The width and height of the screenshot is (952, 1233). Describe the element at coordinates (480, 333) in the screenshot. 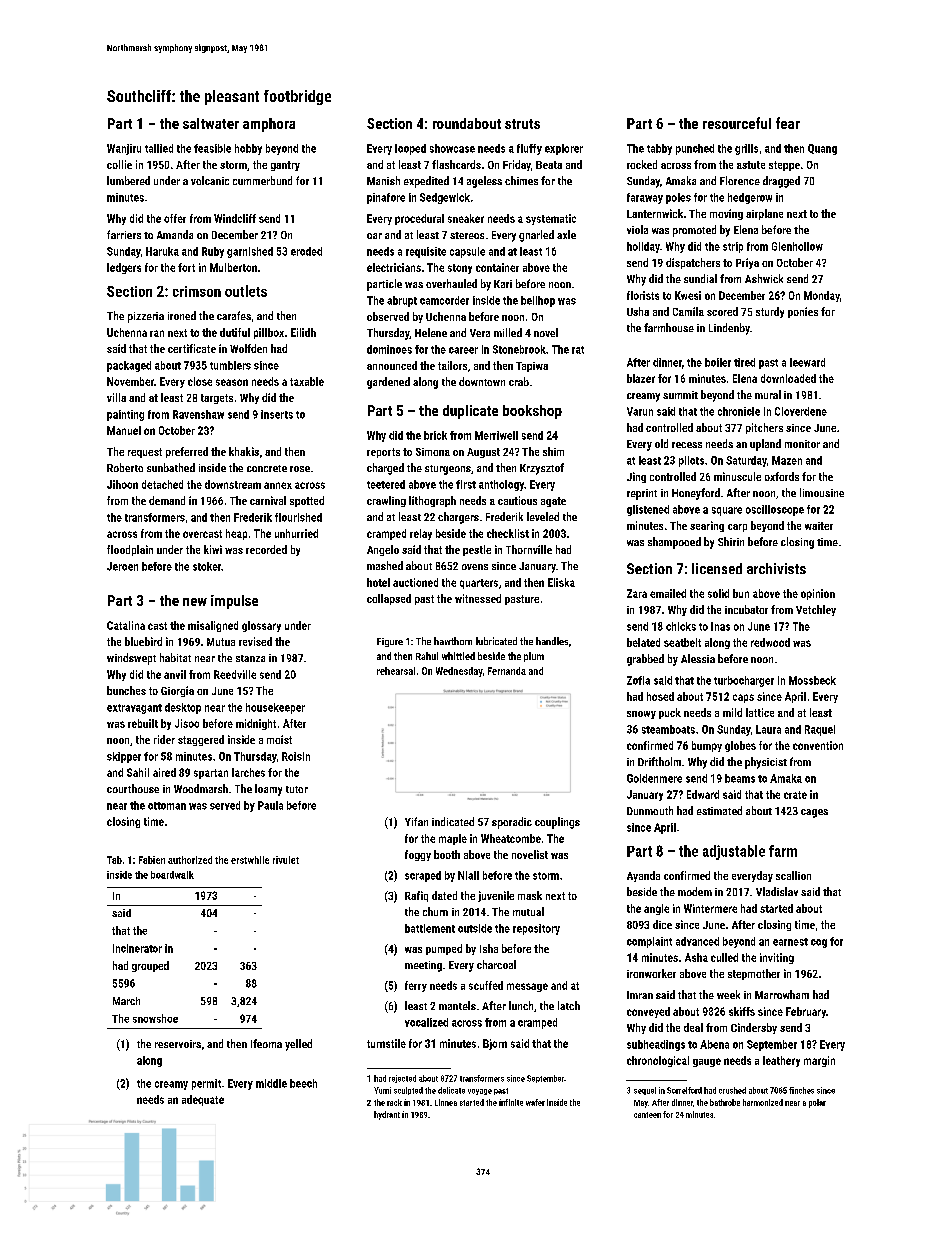

I see `Vera` at that location.
